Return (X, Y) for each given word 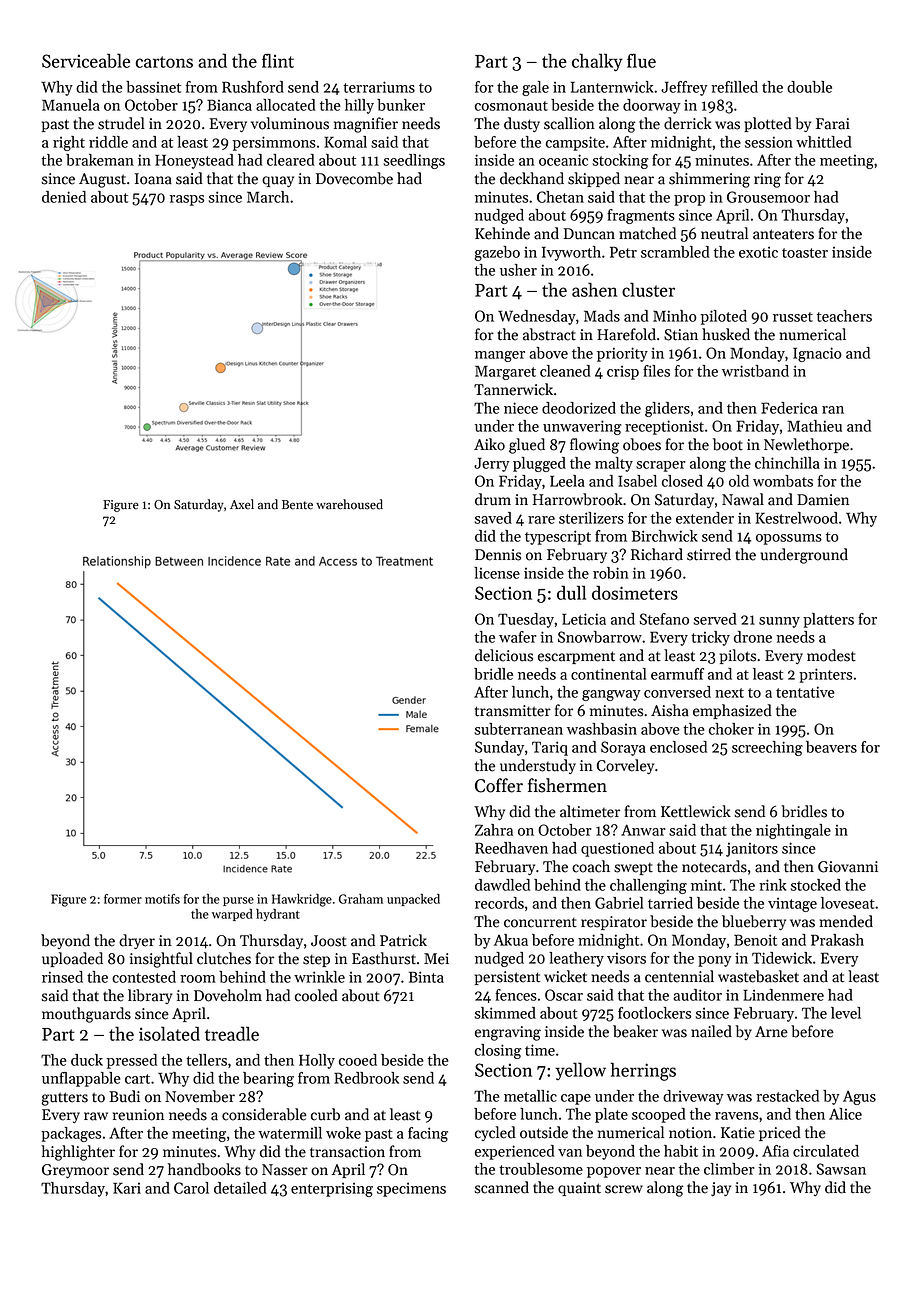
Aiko (489, 444)
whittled (824, 142)
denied (64, 197)
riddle (108, 142)
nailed (711, 1031)
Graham (361, 899)
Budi (124, 1096)
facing (428, 1134)
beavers (831, 747)
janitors (752, 849)
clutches (224, 958)
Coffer (499, 785)
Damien (823, 500)
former (123, 899)
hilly (359, 106)
